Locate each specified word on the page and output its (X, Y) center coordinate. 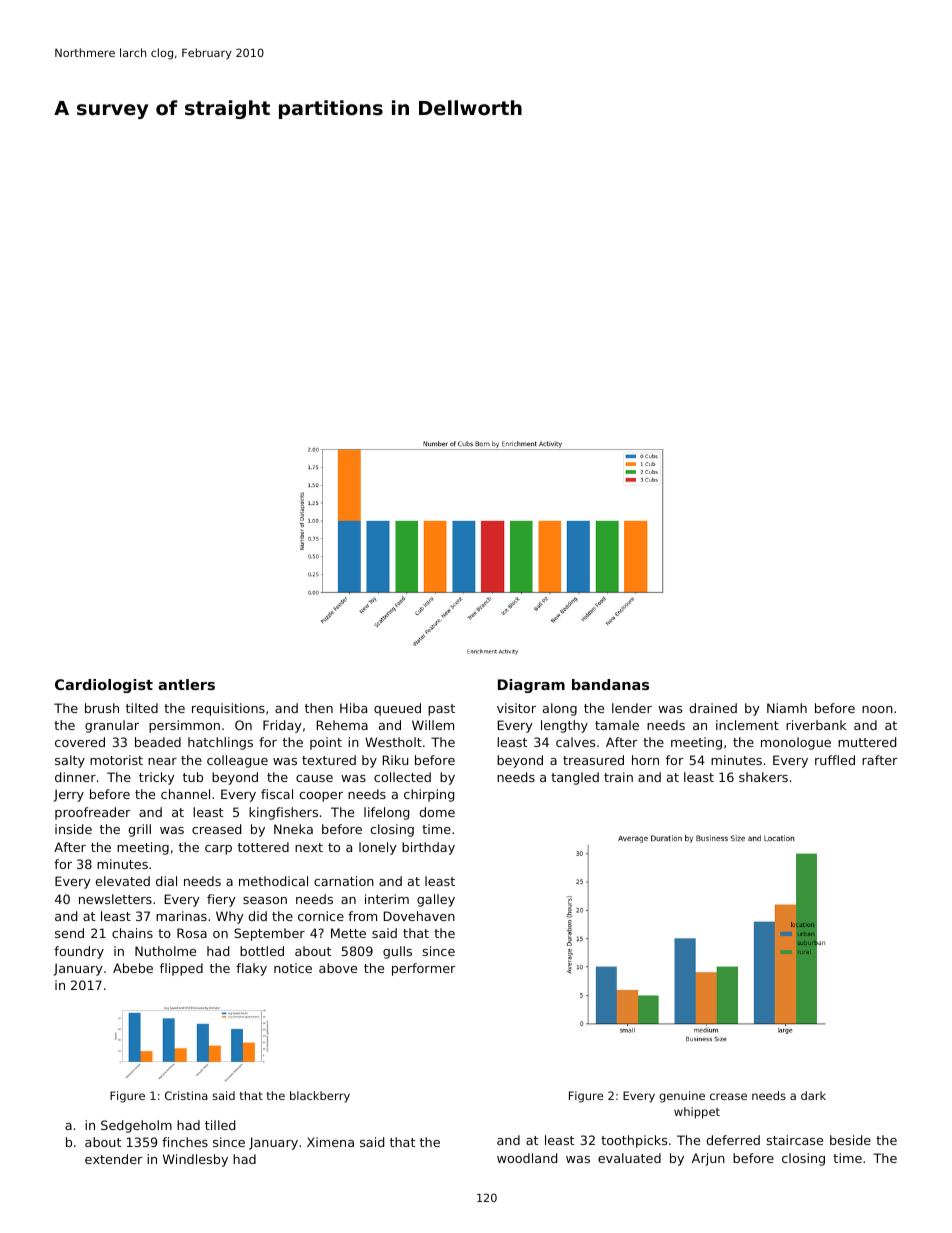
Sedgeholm (136, 1126)
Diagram (531, 686)
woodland (527, 1158)
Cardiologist (104, 686)
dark (813, 1095)
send (69, 933)
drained (713, 708)
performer (424, 969)
